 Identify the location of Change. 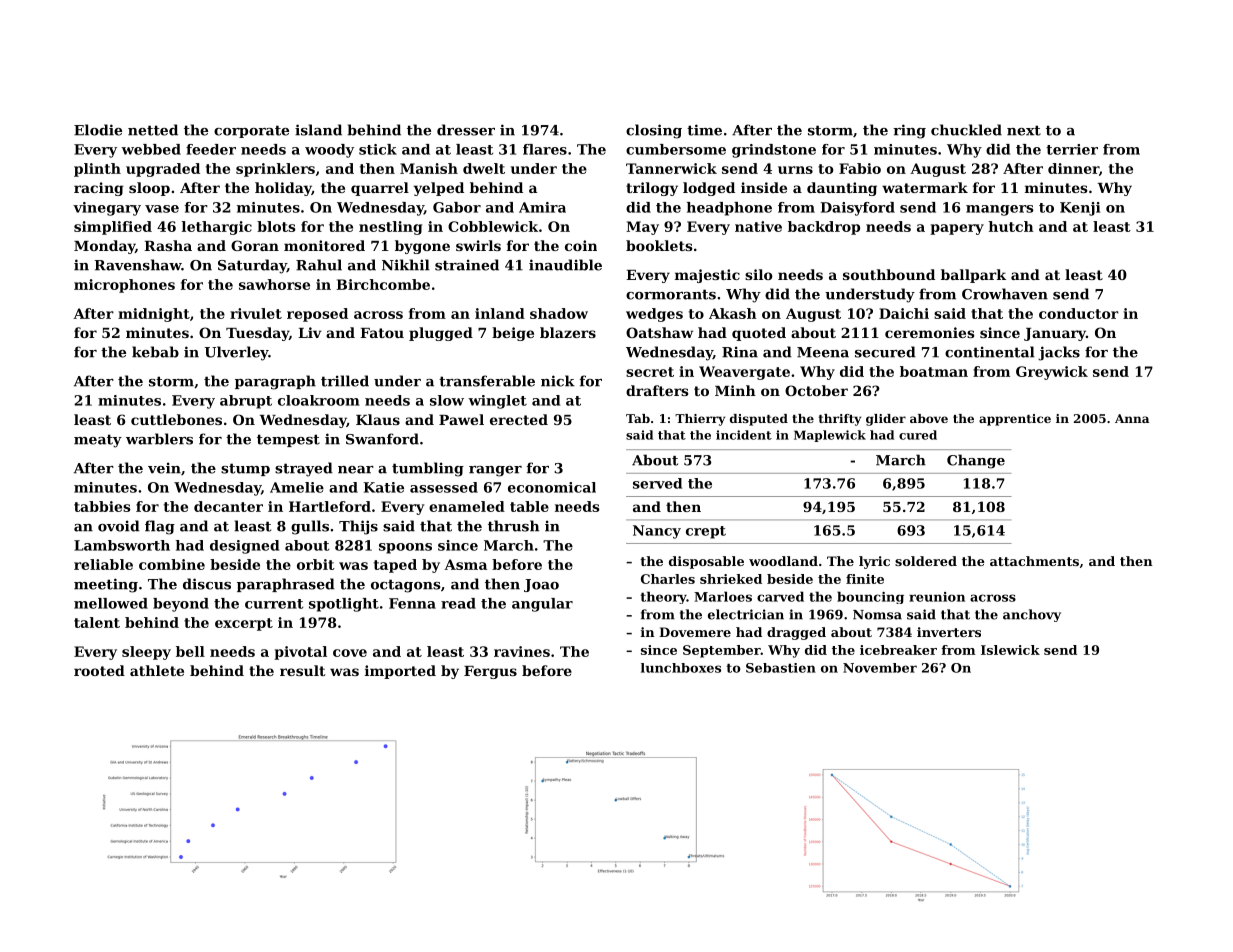
(976, 461).
